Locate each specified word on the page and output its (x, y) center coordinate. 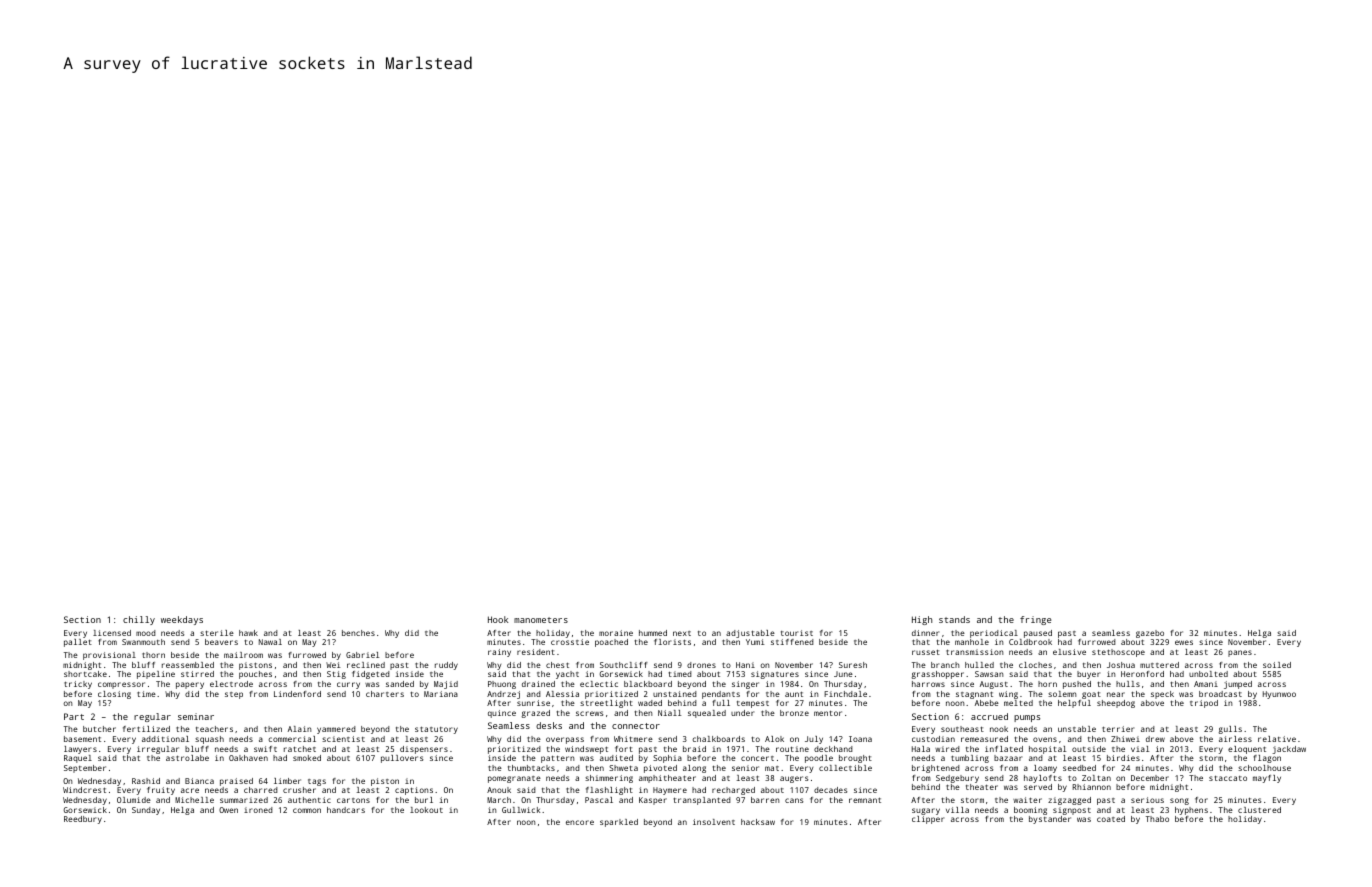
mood (146, 633)
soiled (1277, 665)
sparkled (619, 823)
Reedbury (83, 820)
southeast (962, 729)
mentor (828, 713)
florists (672, 642)
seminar (196, 716)
